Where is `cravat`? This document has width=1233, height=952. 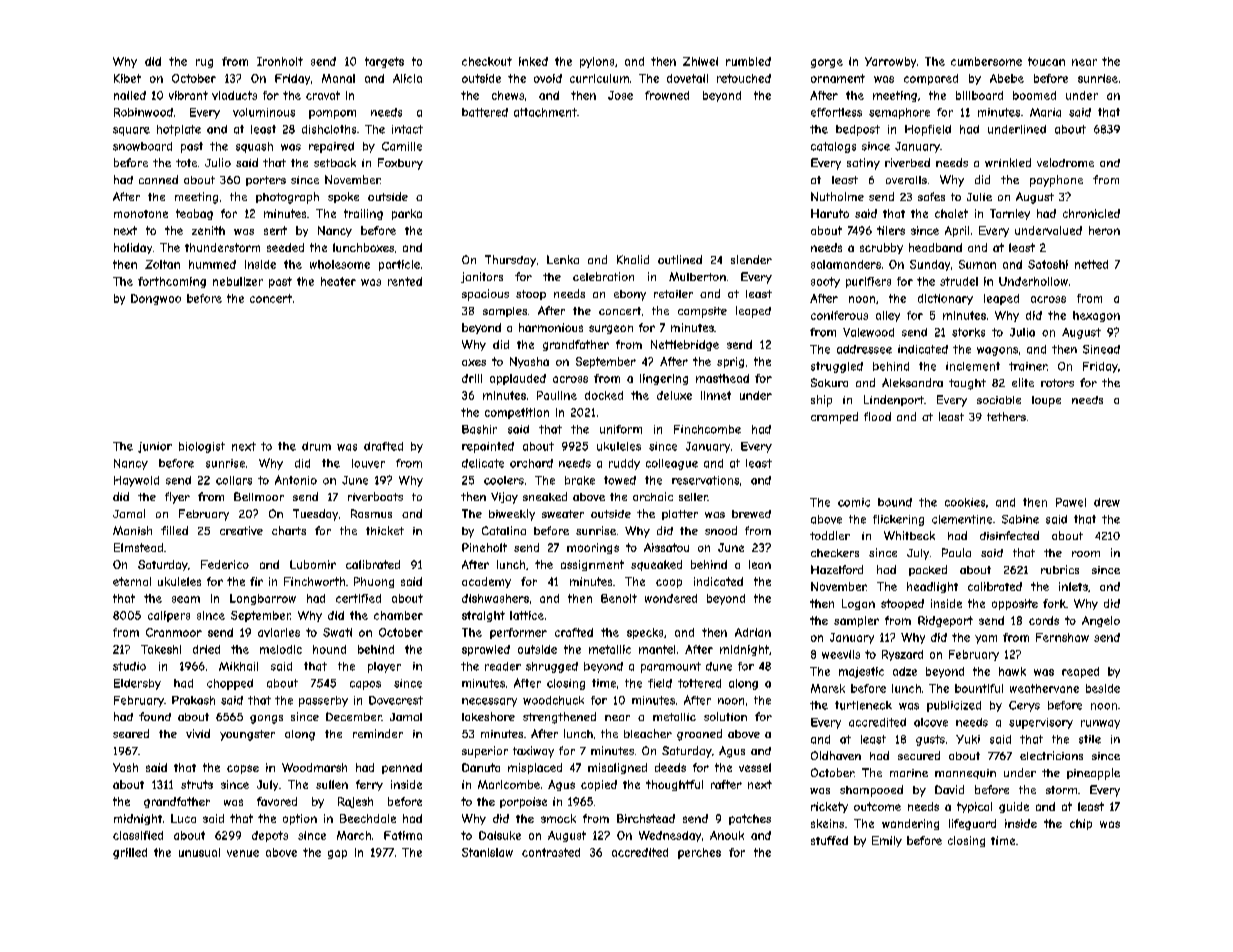
cravat is located at coordinates (323, 95).
